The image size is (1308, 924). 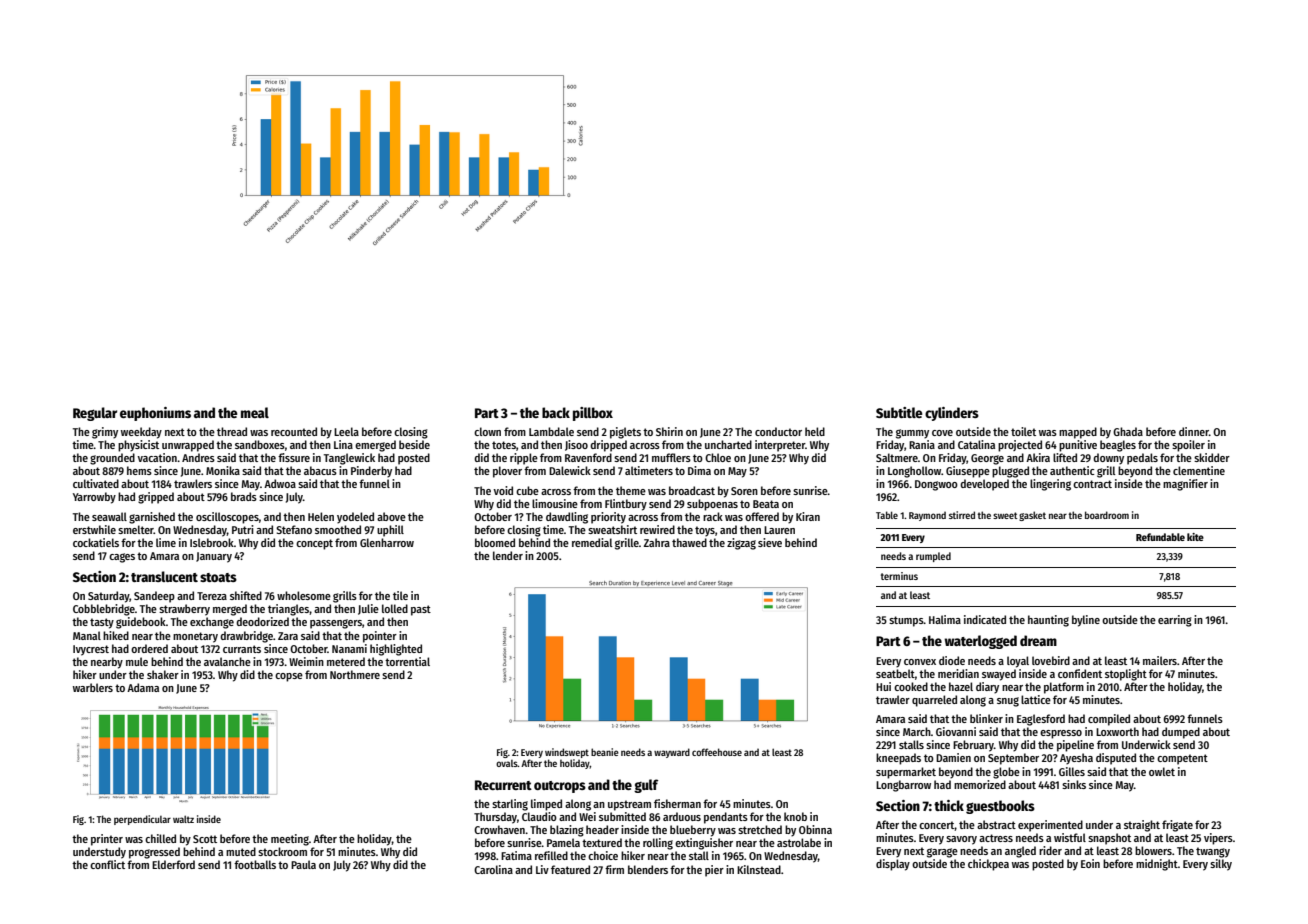 What do you see at coordinates (1126, 675) in the page?
I see `stoplight` at bounding box center [1126, 675].
